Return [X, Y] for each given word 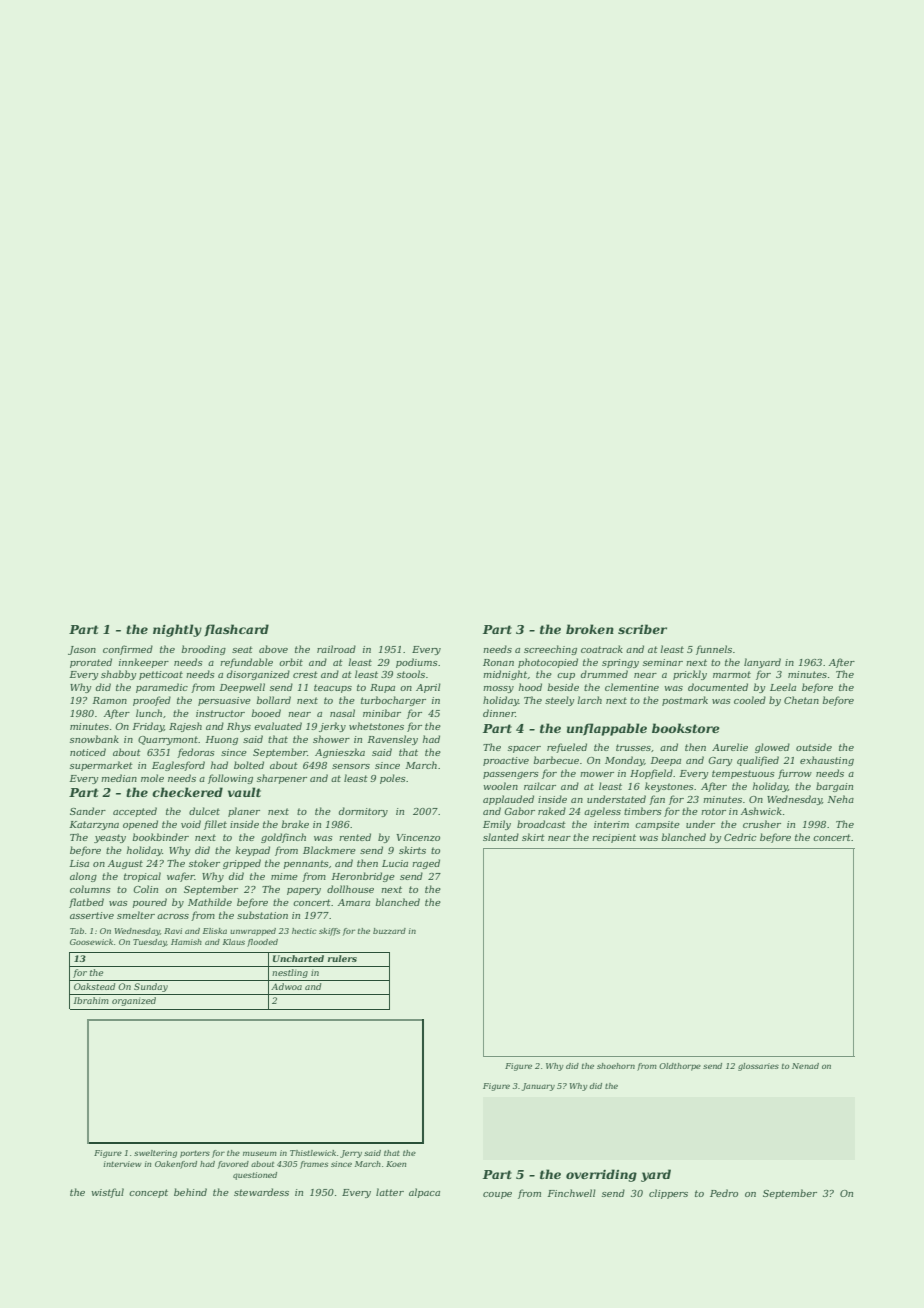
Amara [354, 902]
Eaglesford [178, 766]
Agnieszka [340, 753]
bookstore [686, 728]
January [538, 1087]
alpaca [424, 1193]
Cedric [740, 837]
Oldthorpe [680, 1067]
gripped [242, 864]
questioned [255, 1176]
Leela [783, 687]
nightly [177, 630]
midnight [505, 675]
